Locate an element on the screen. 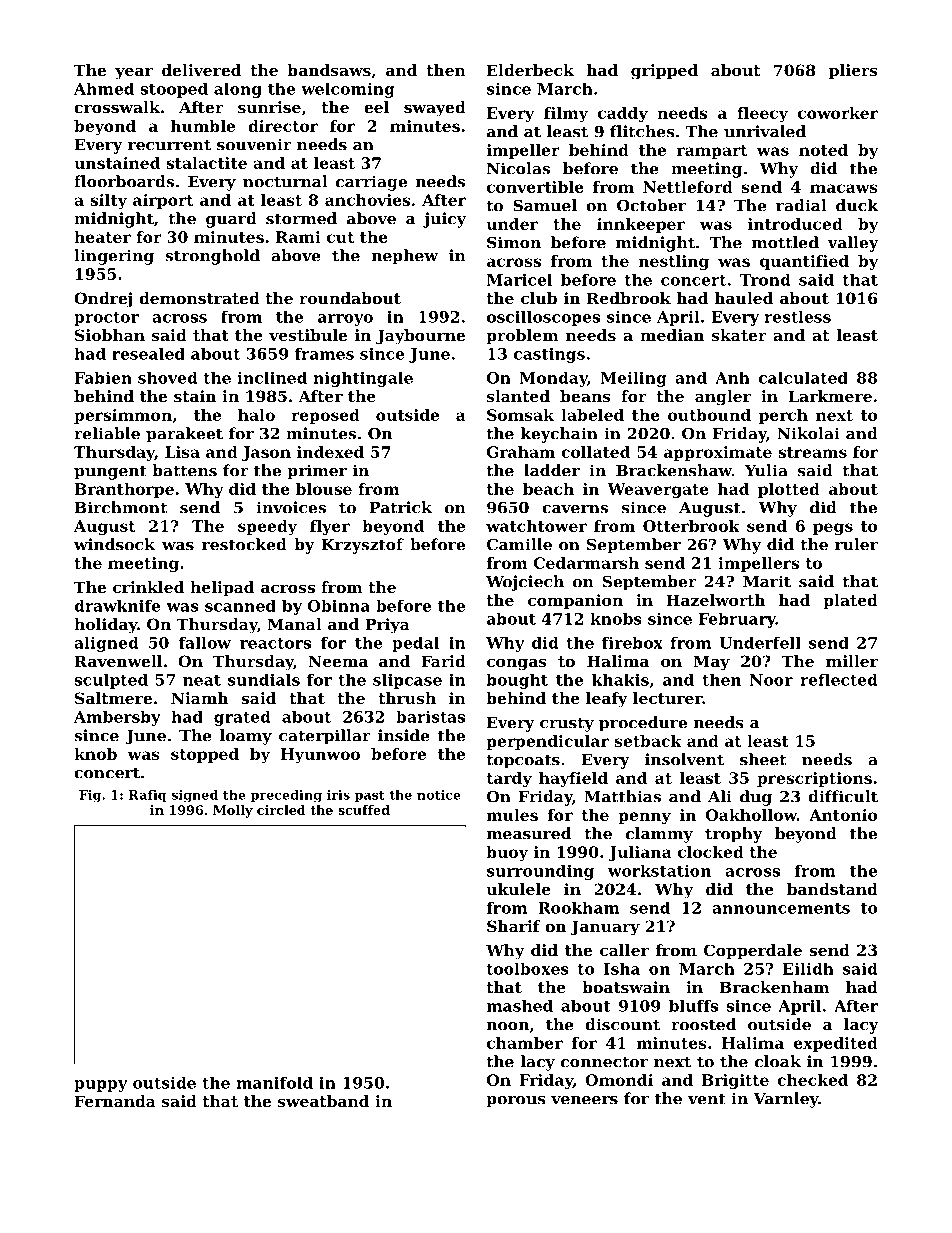 Image resolution: width=952 pixels, height=1233 pixels. Fig is located at coordinates (90, 796).
